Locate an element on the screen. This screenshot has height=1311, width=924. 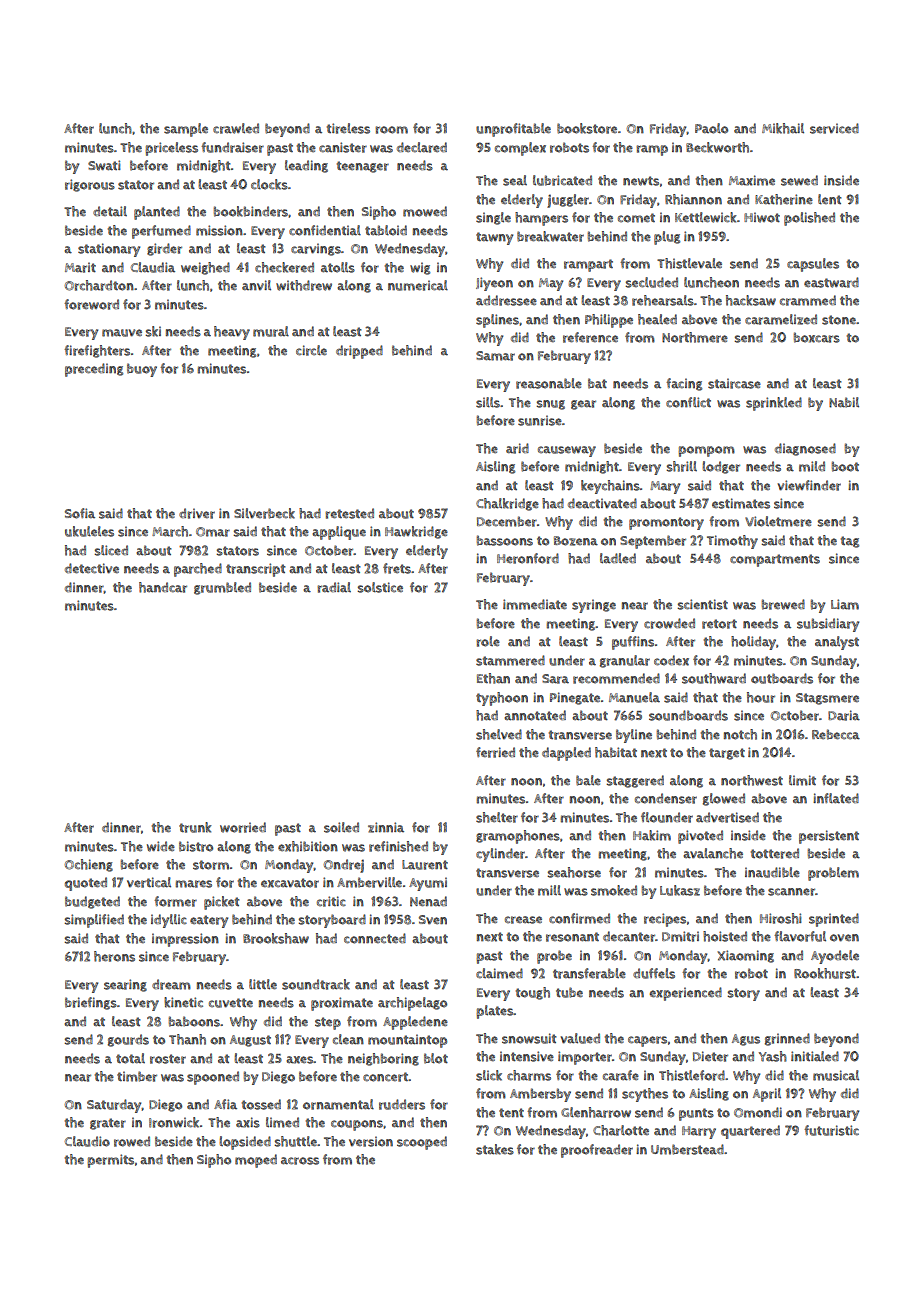
Beckworth is located at coordinates (717, 147).
